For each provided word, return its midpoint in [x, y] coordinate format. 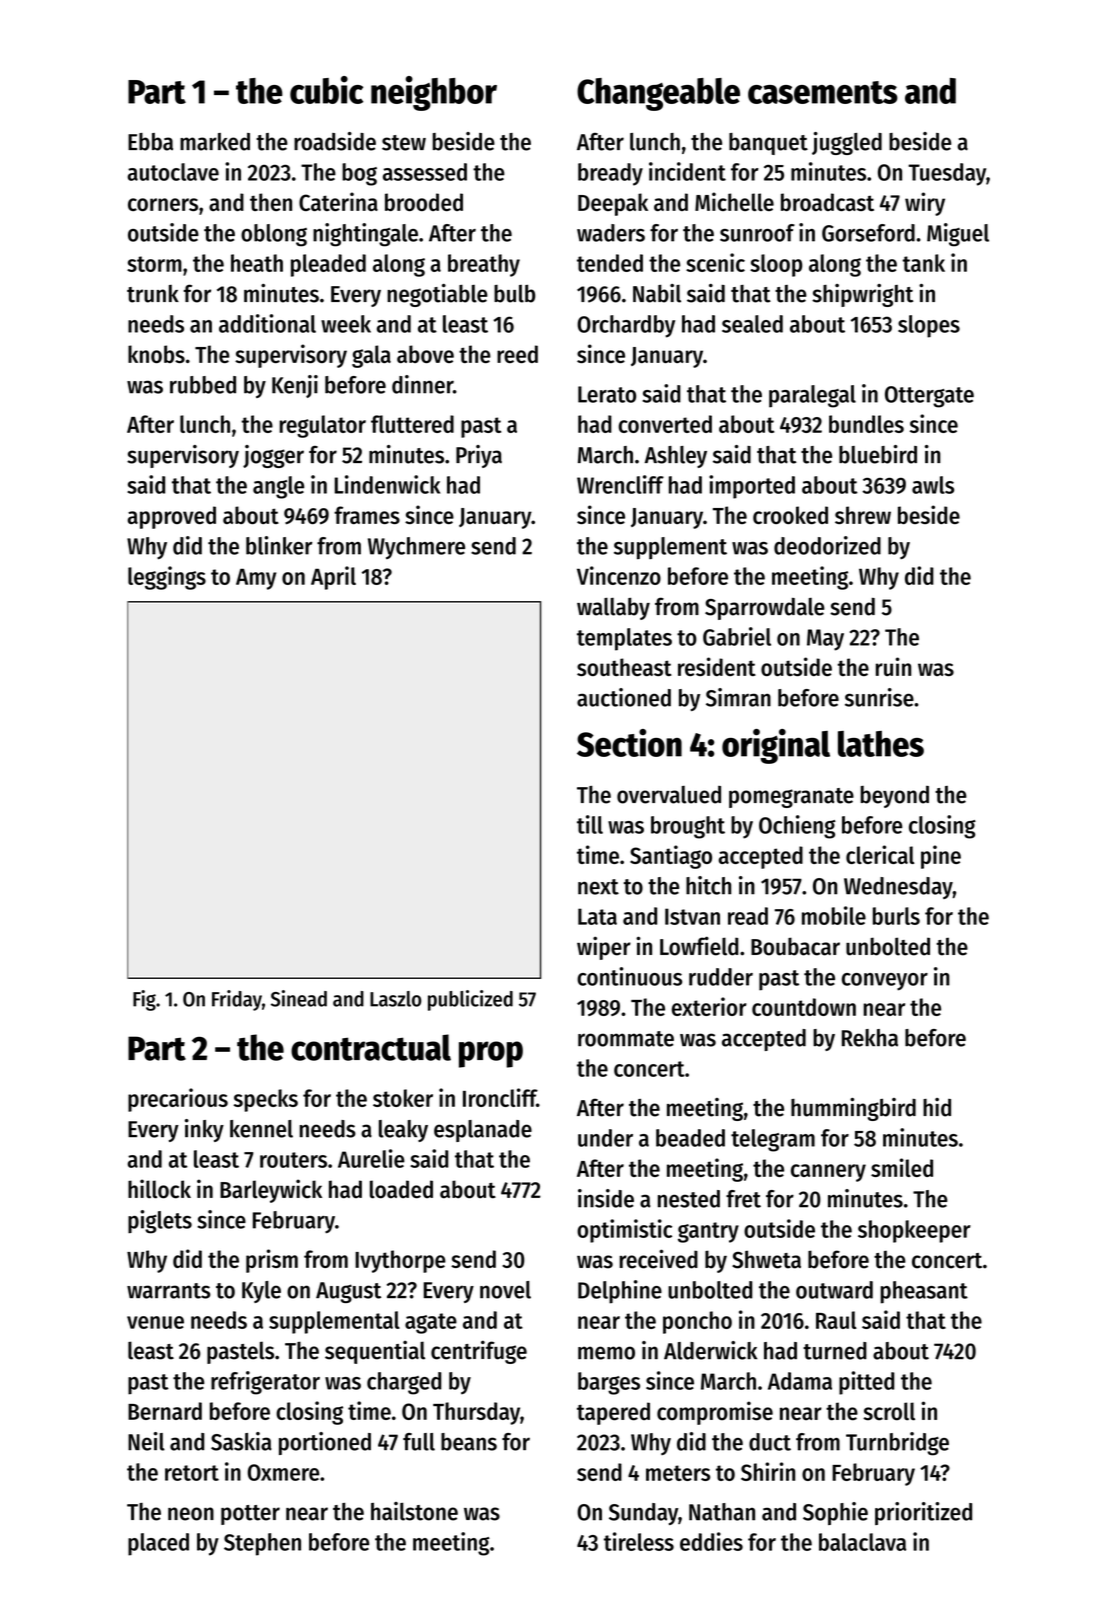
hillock [159, 1189]
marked [215, 142]
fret [743, 1199]
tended [610, 263]
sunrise [879, 697]
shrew [863, 515]
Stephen [262, 1544]
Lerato [607, 394]
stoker [403, 1098]
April [333, 578]
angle [278, 487]
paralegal [812, 396]
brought [688, 827]
